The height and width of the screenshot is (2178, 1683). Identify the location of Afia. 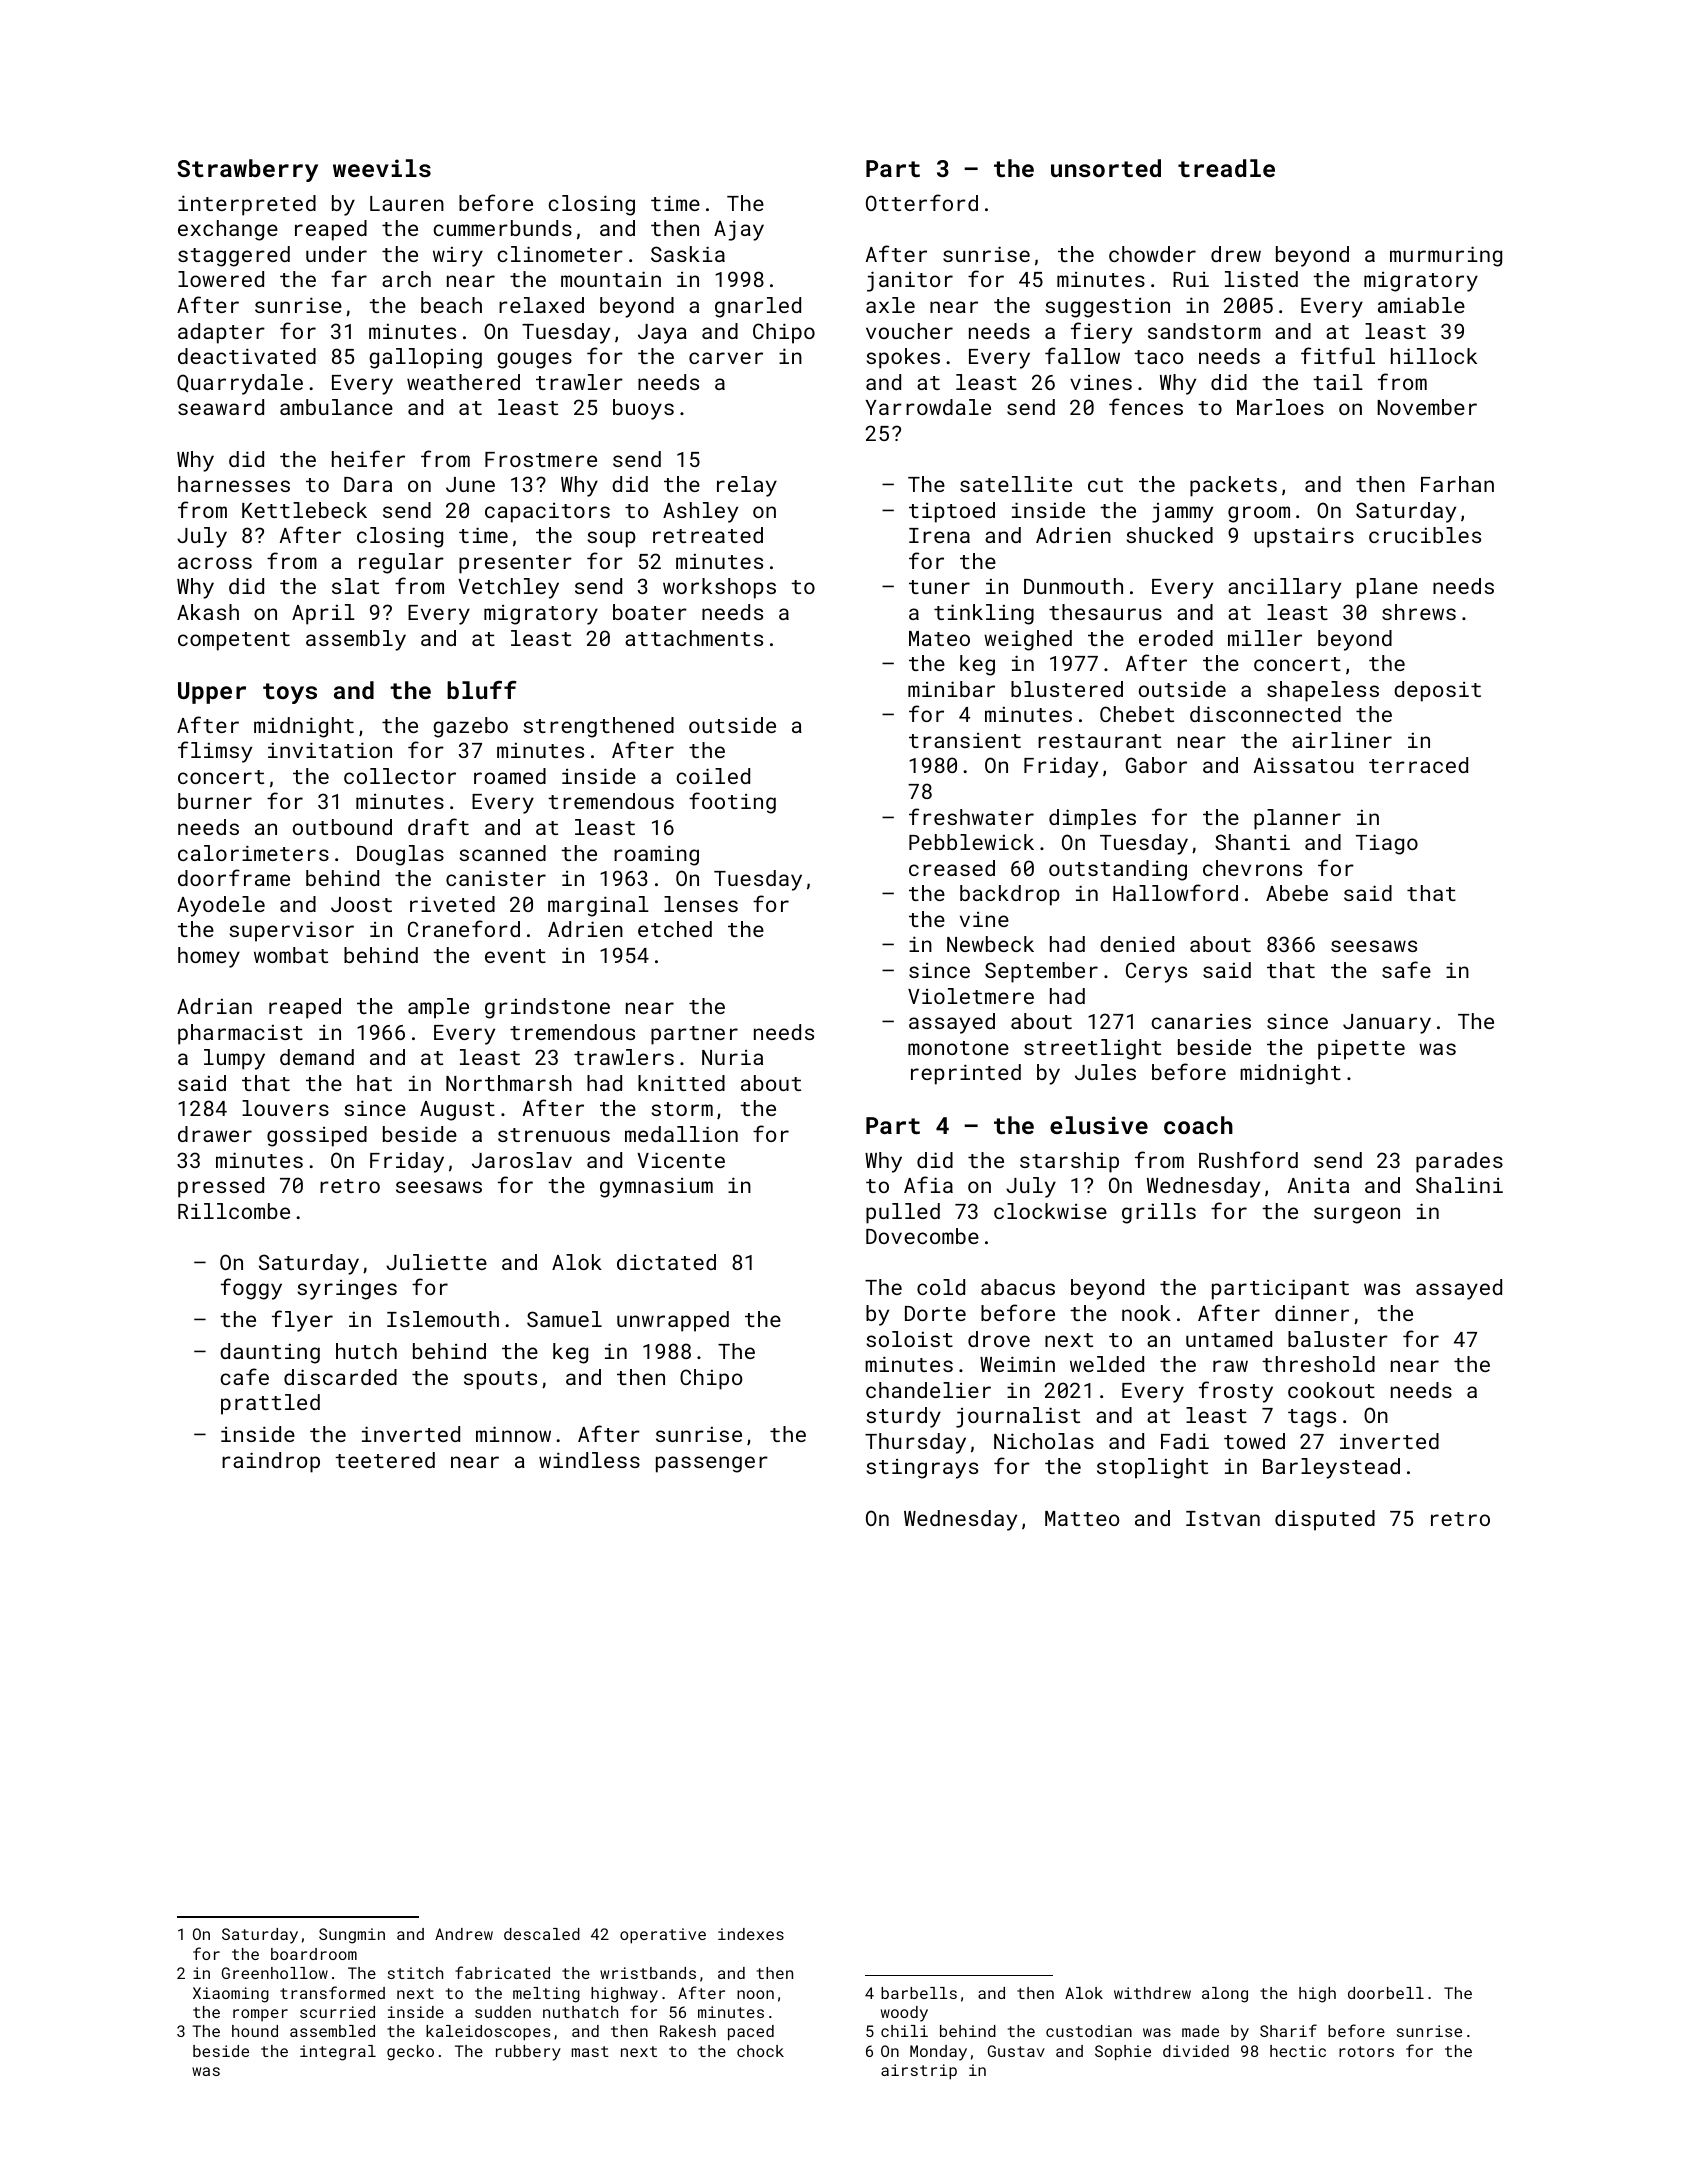
(928, 1184).
